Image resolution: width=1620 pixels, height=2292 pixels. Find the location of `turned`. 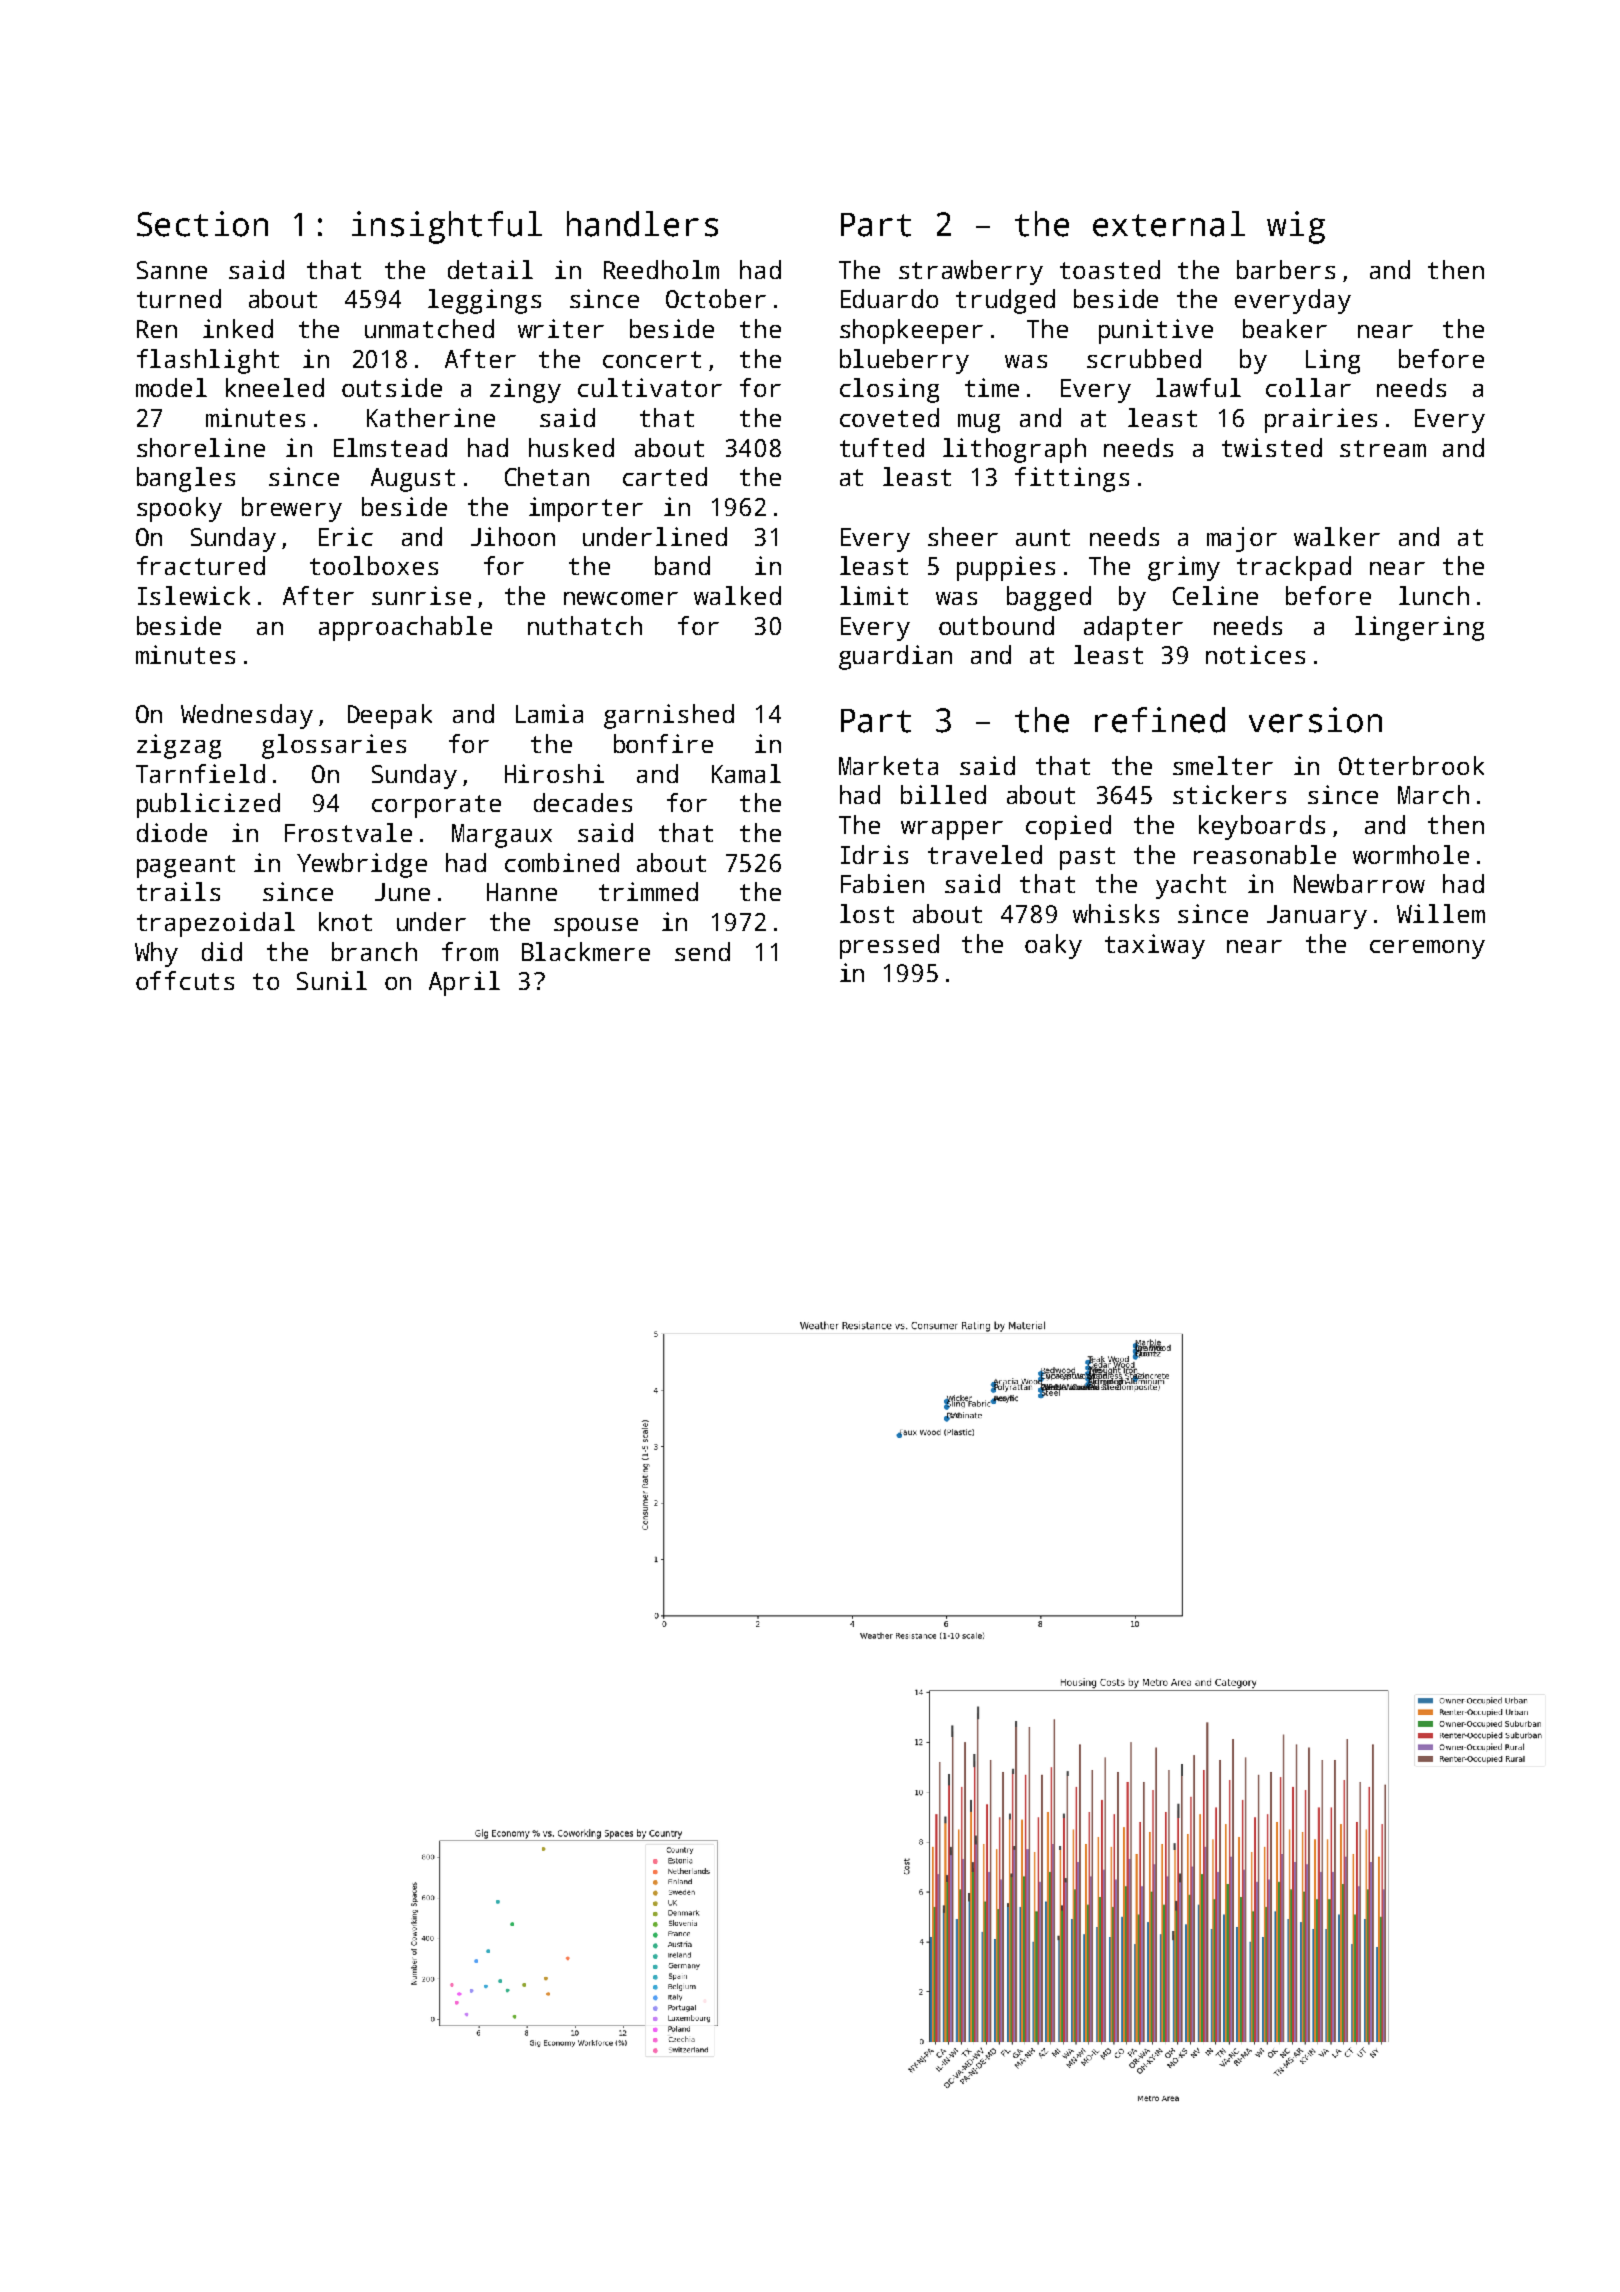

turned is located at coordinates (179, 298).
